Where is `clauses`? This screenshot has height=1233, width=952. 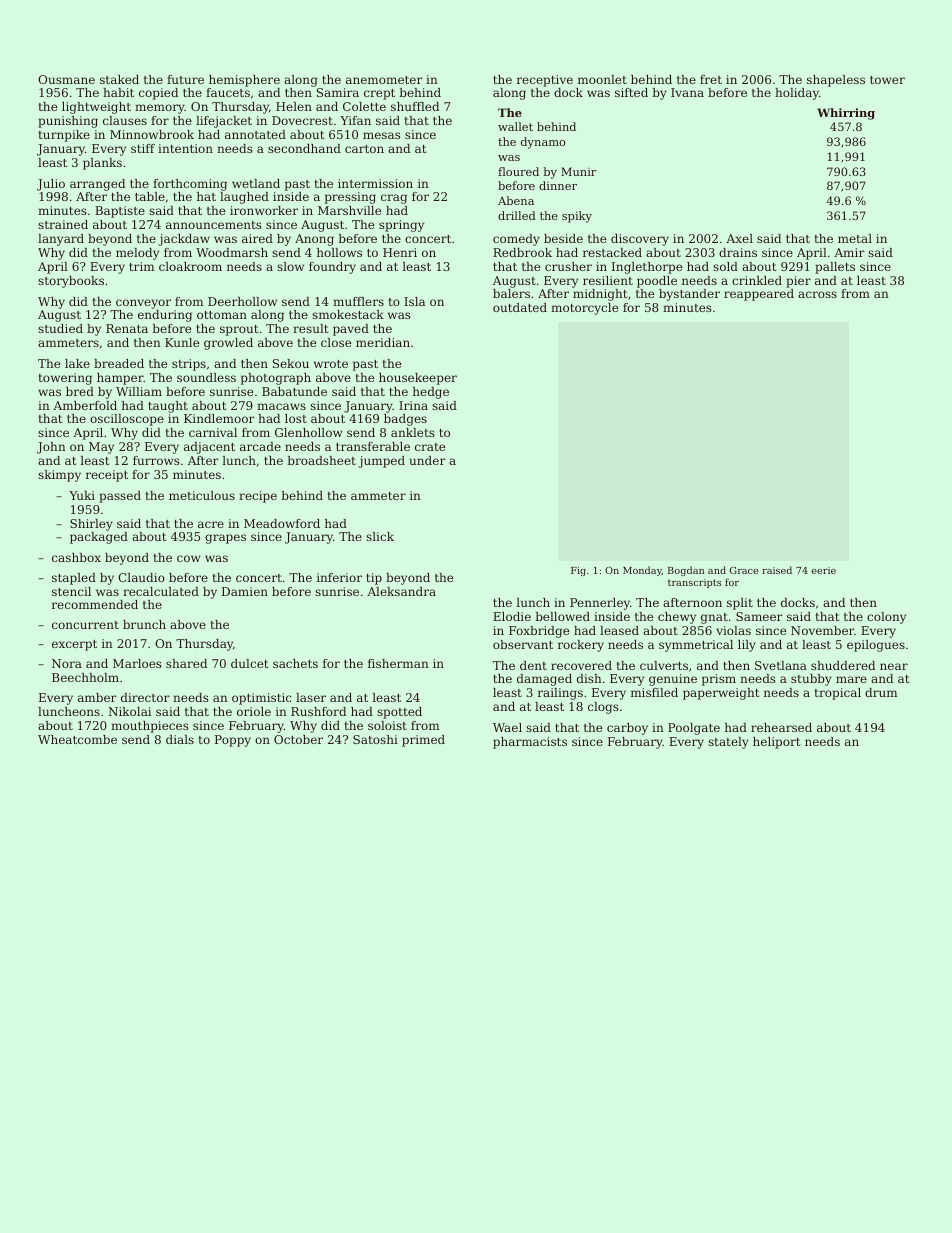 clauses is located at coordinates (125, 120).
